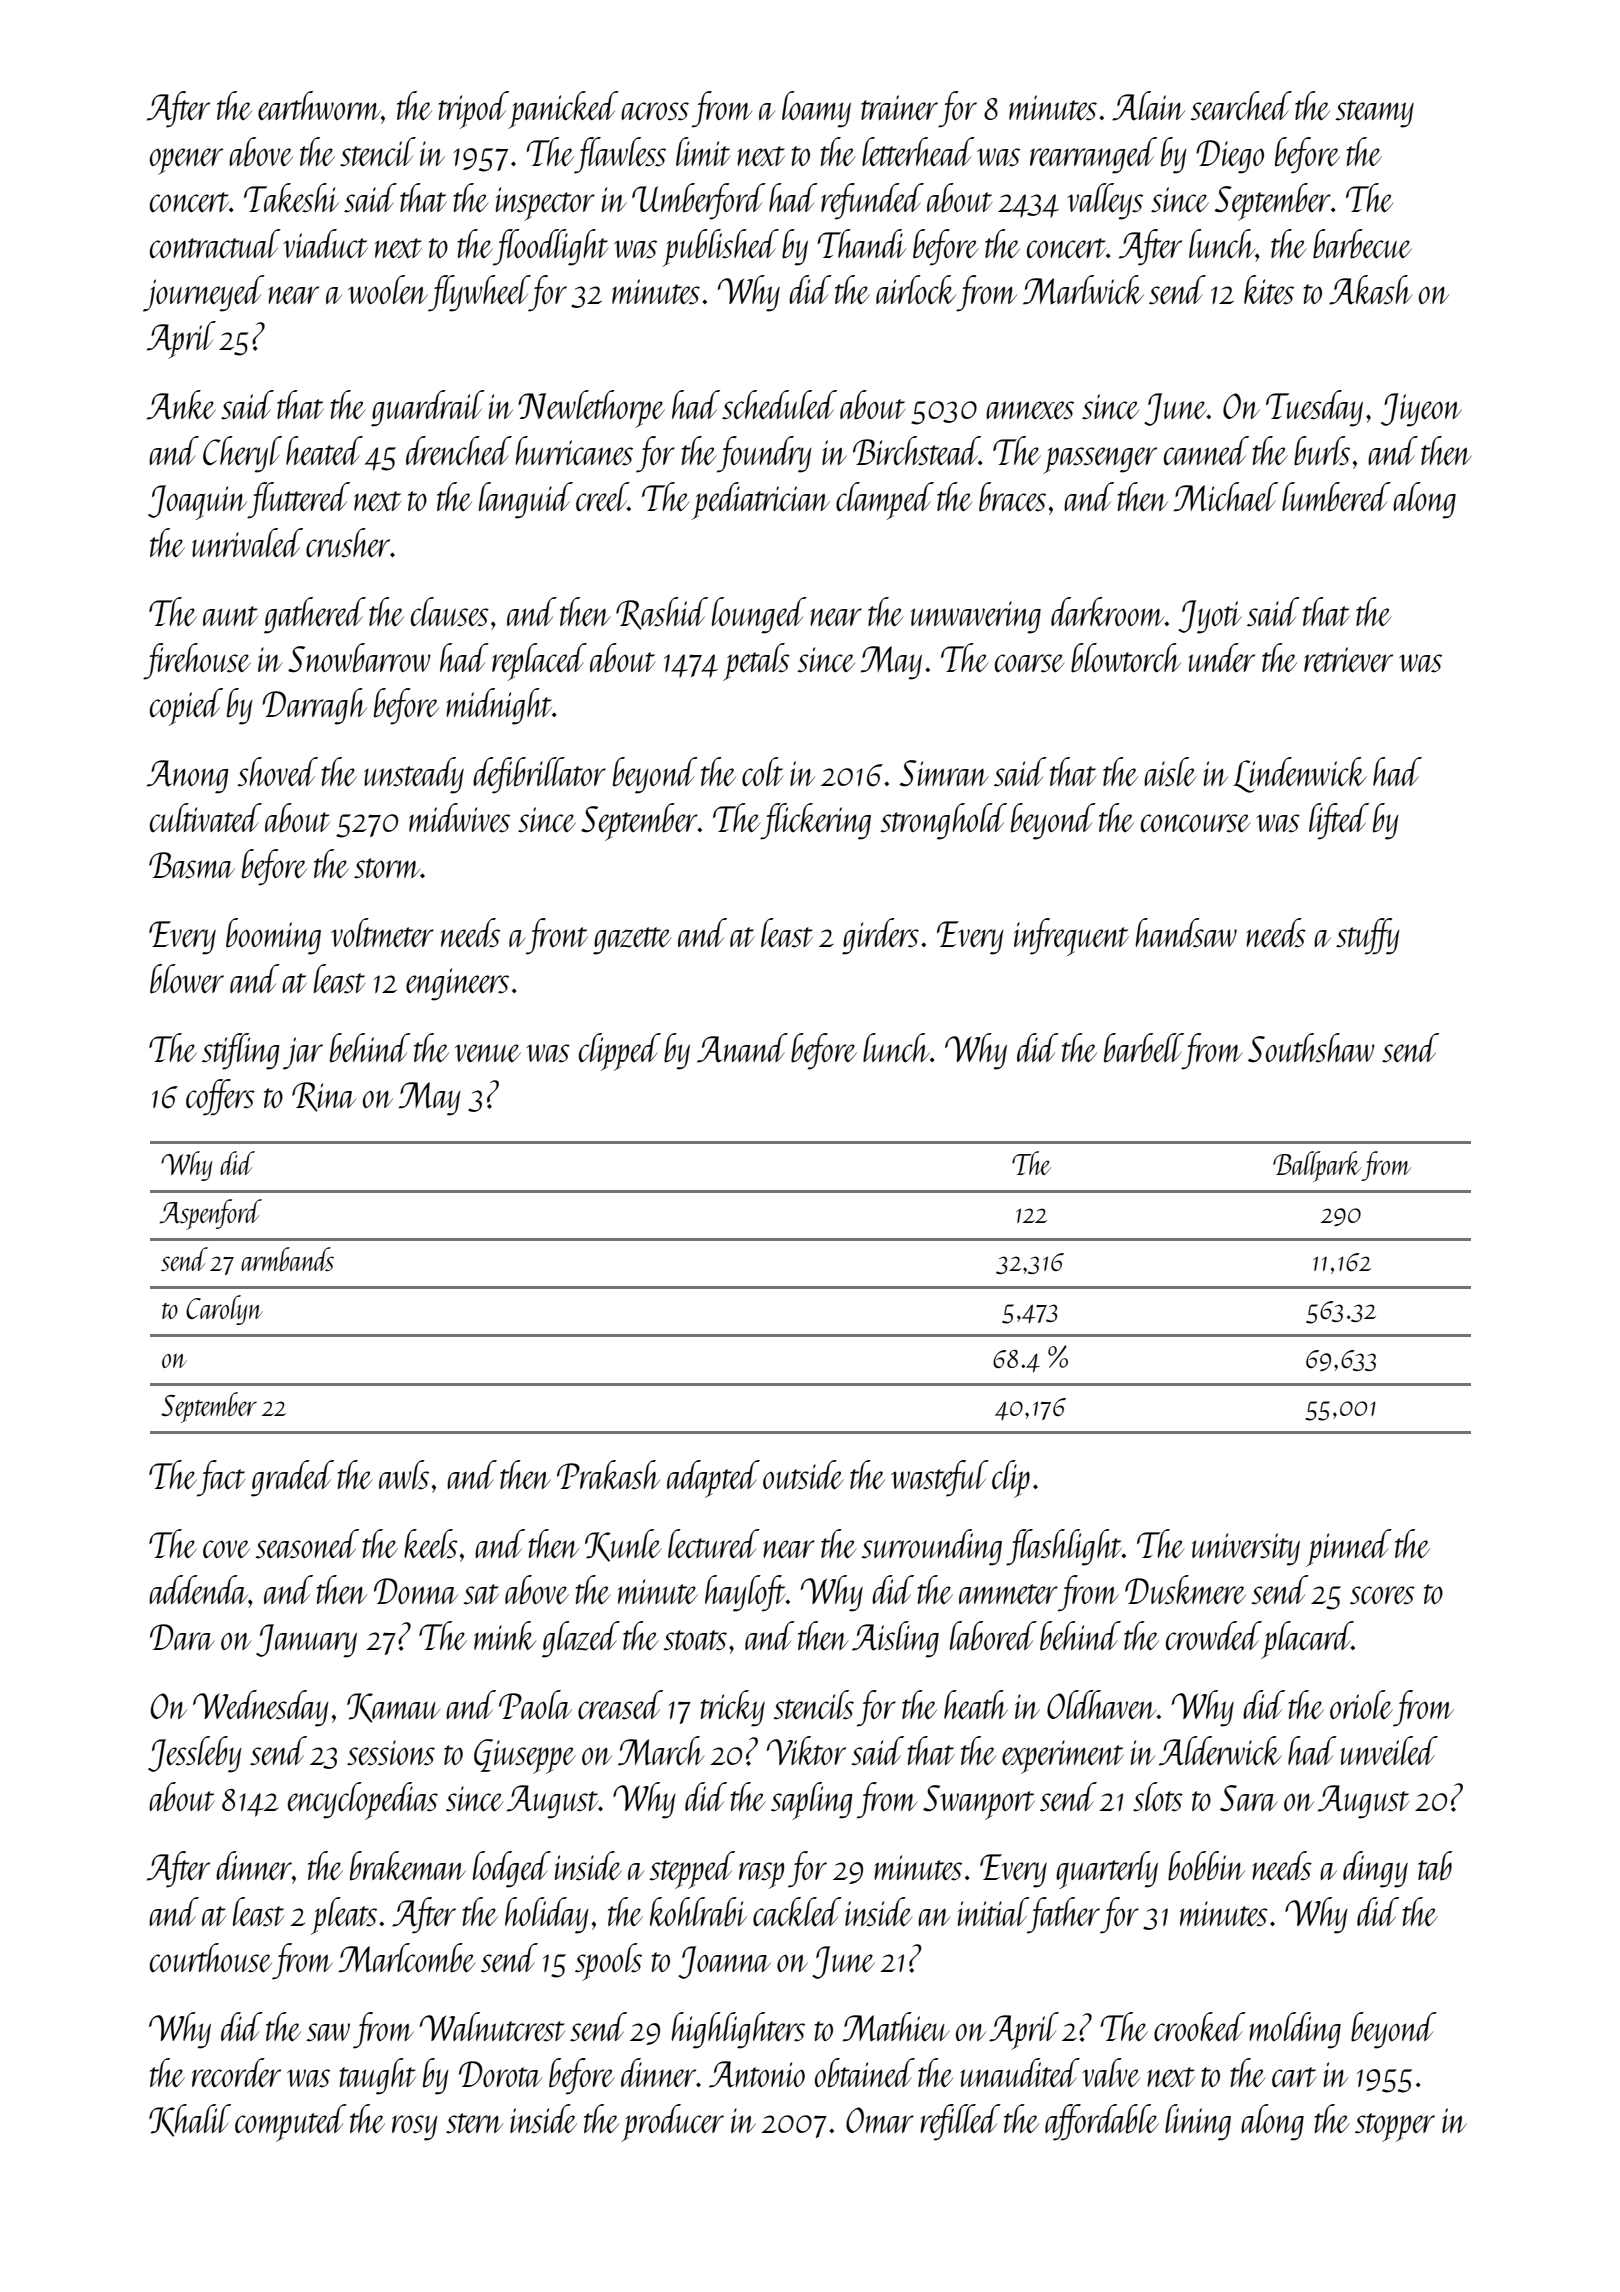 The height and width of the screenshot is (2292, 1620). I want to click on Omar, so click(880, 2120).
